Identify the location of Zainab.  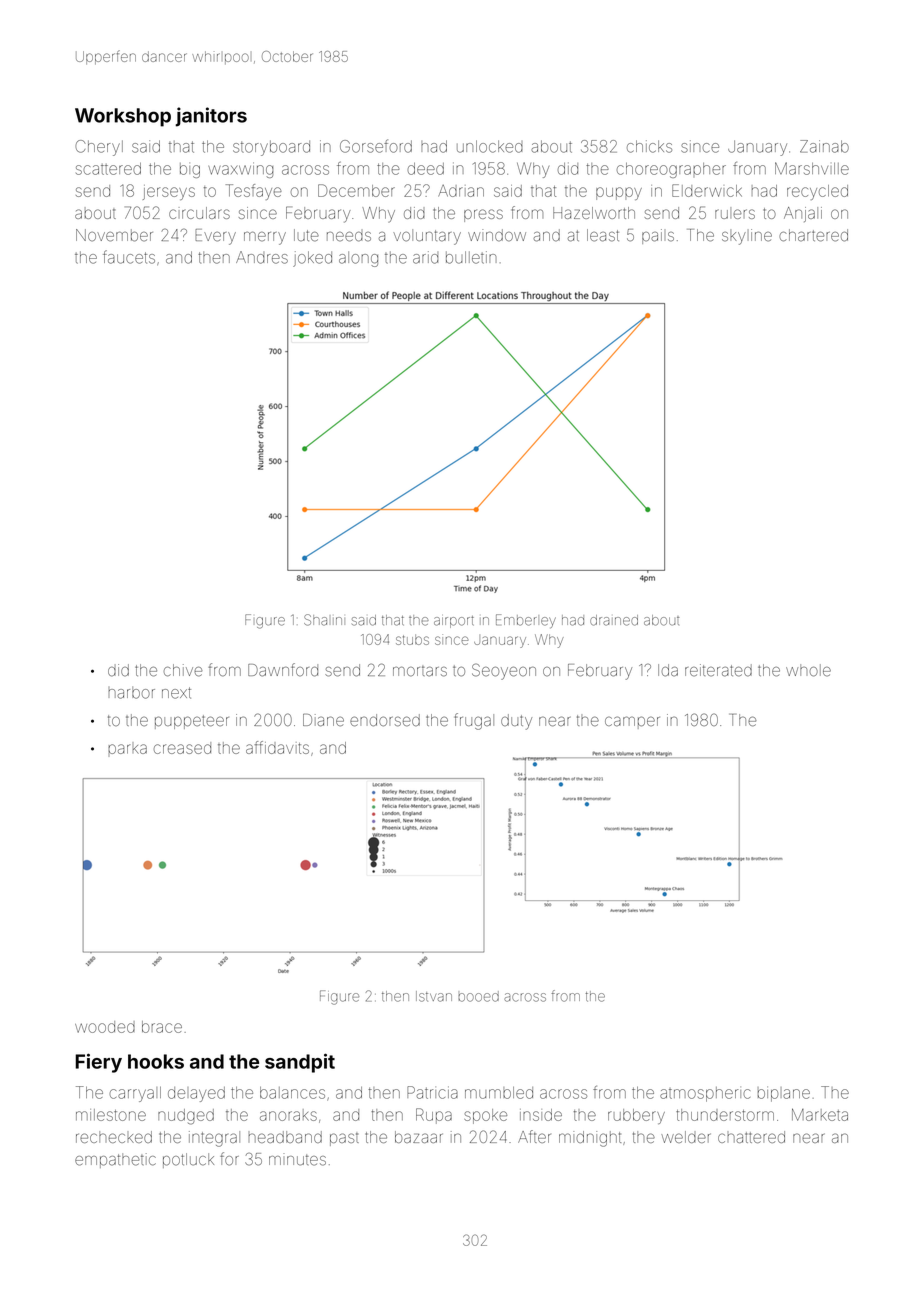
(824, 146).
